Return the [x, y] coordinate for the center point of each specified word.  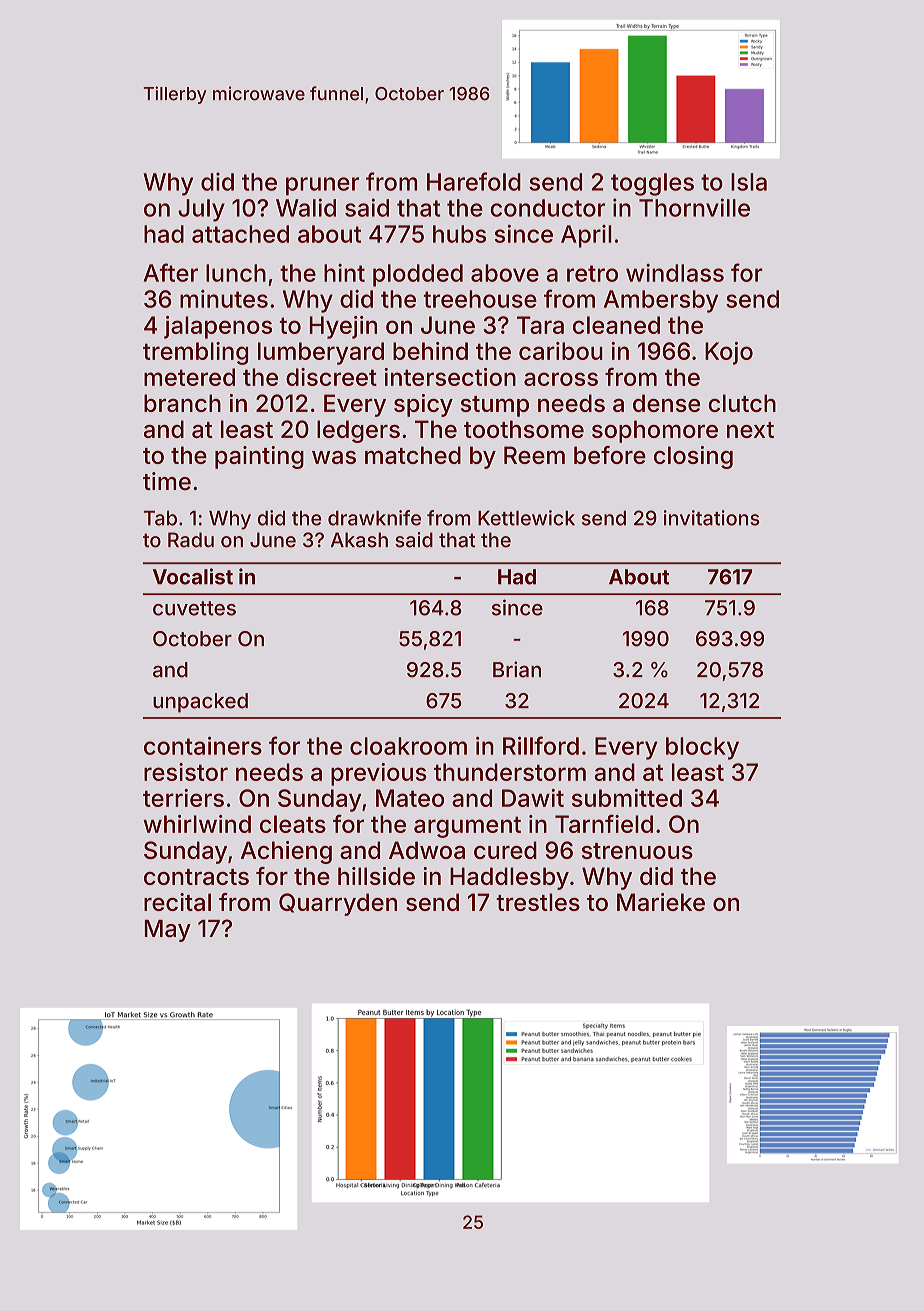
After [170, 272]
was [334, 457]
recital [177, 902]
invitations [712, 518]
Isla [749, 182]
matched [413, 455]
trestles [538, 902]
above [505, 273]
